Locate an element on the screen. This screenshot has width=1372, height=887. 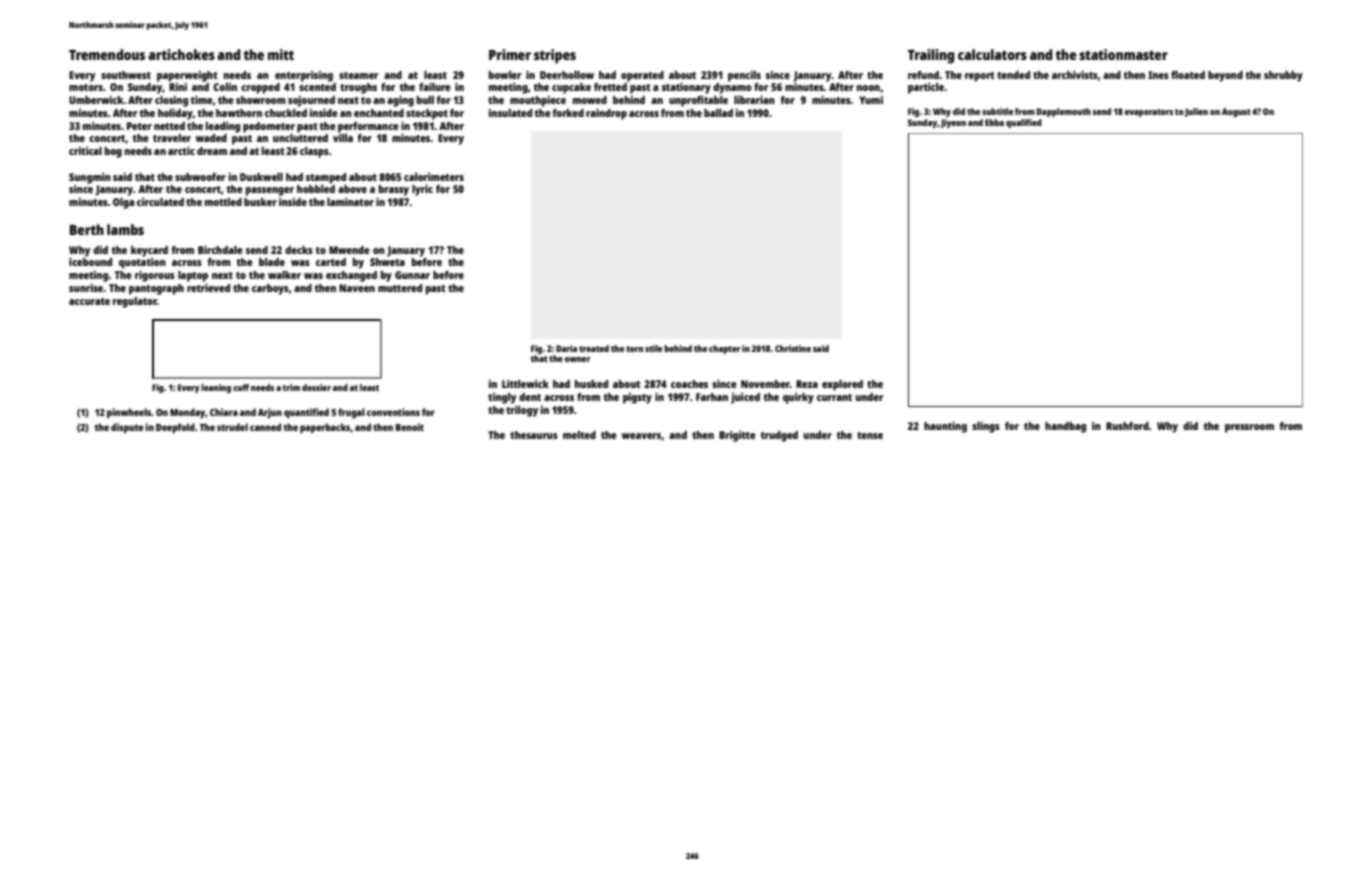
currant is located at coordinates (834, 397).
